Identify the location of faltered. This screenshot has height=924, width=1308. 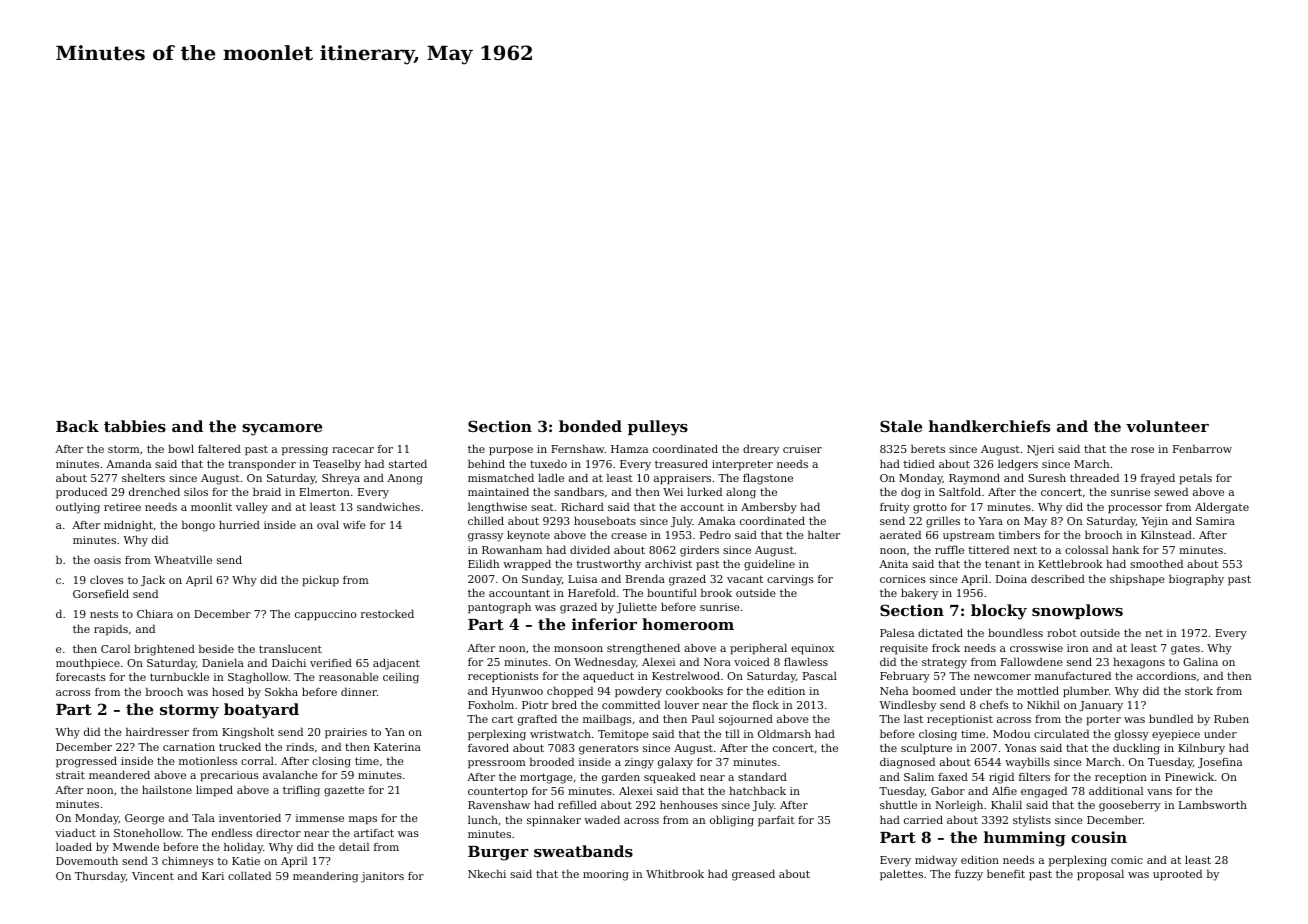
(219, 448).
